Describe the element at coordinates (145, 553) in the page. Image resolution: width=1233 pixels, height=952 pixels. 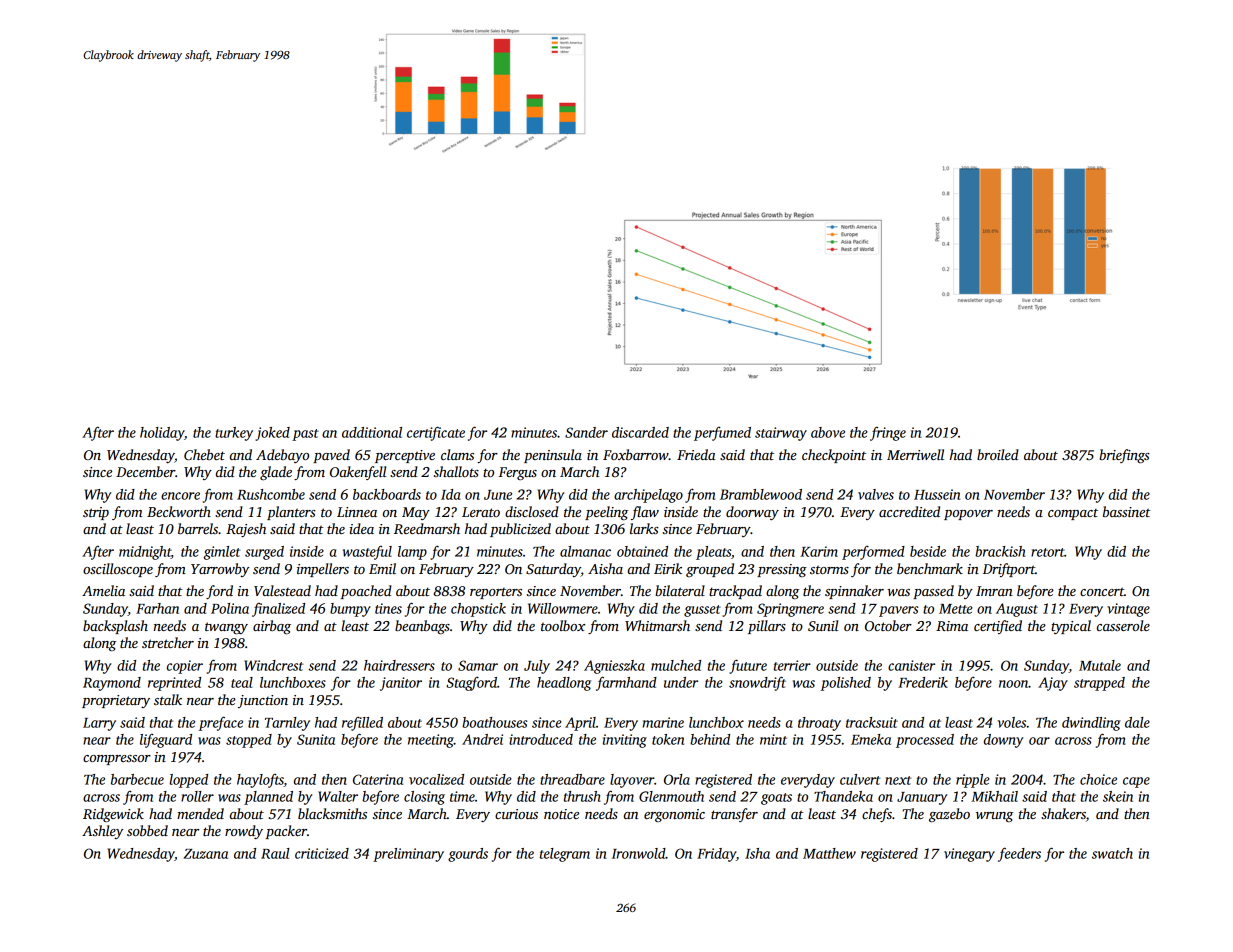
I see `midnight` at that location.
